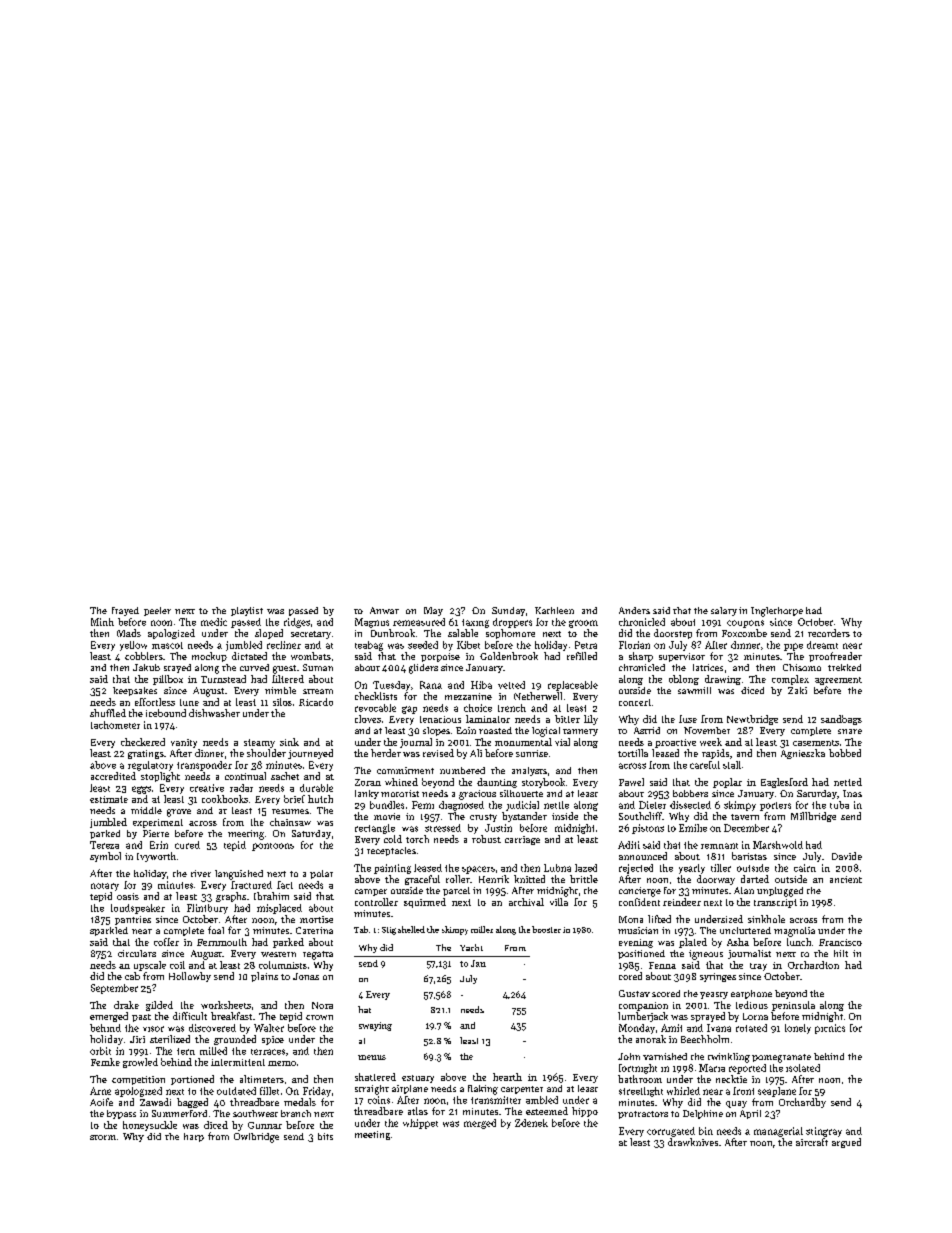 This image has height=1233, width=952. What do you see at coordinates (777, 612) in the image?
I see `Inglethorpe` at bounding box center [777, 612].
